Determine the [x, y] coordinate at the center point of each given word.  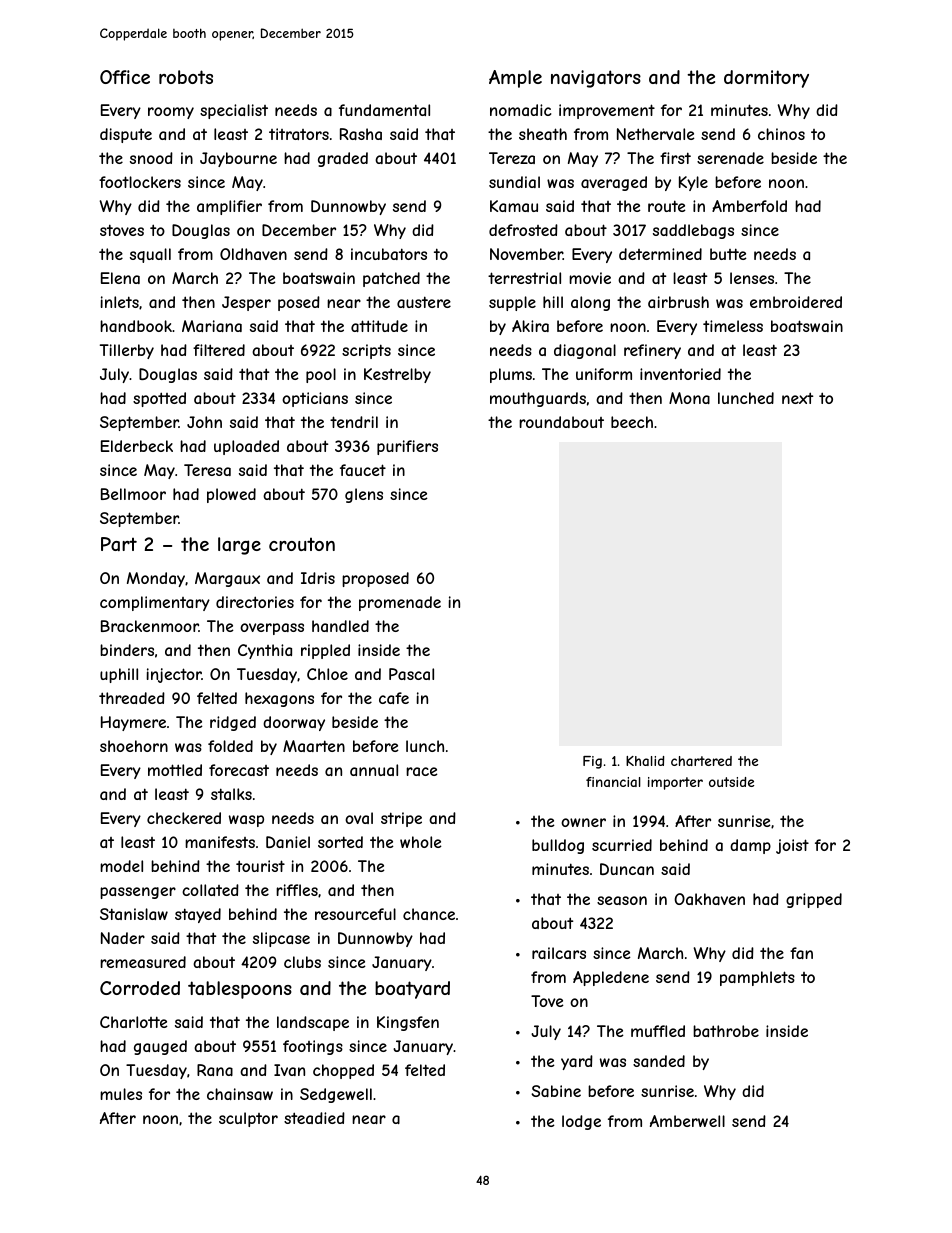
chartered [701, 761]
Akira [530, 326]
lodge [581, 1122]
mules [121, 1094]
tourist [260, 866]
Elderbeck [137, 446]
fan [801, 953]
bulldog [558, 846]
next [797, 398]
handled [340, 626]
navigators [596, 79]
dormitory [766, 79]
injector [174, 675]
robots [186, 77]
